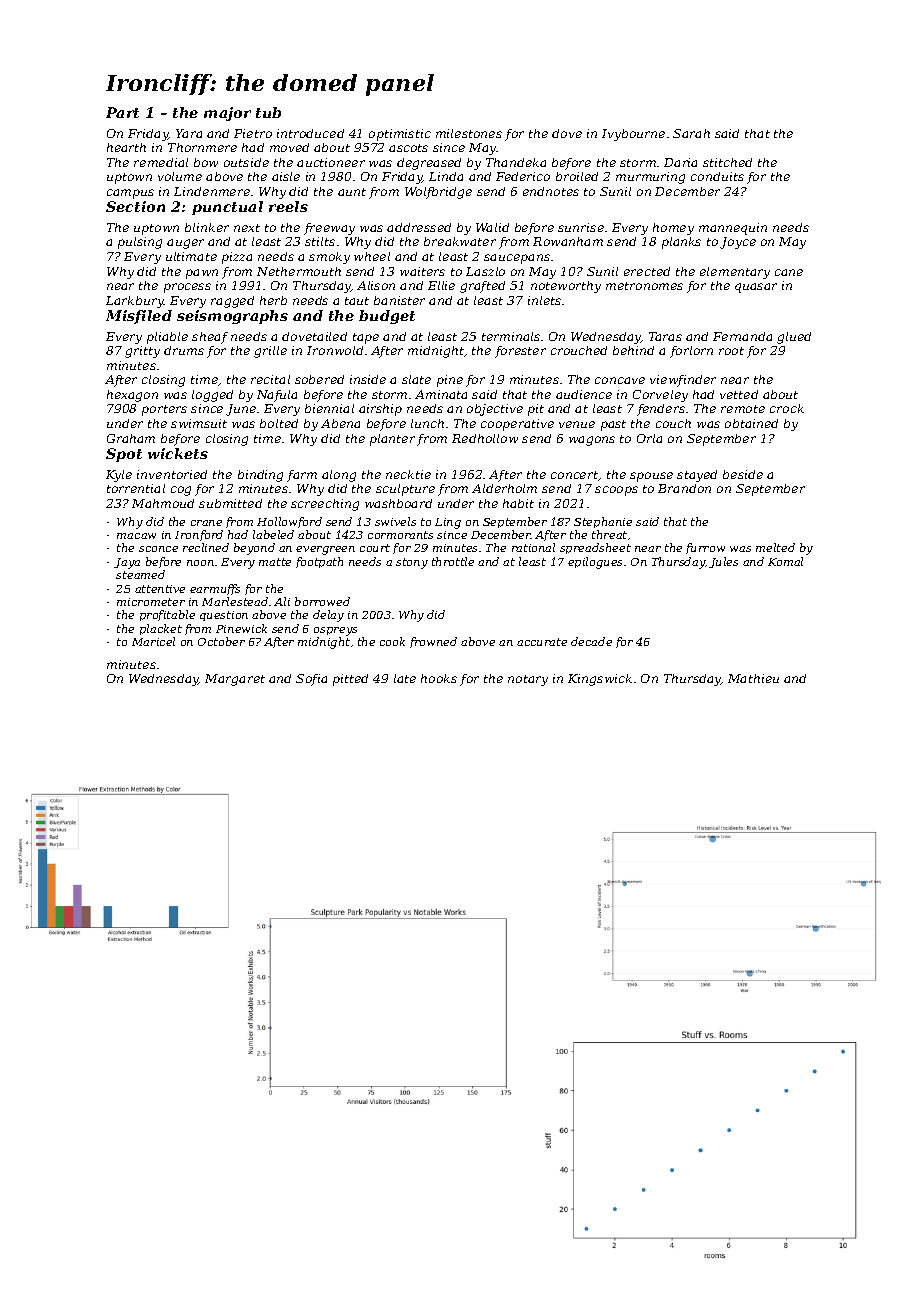 The image size is (924, 1308). I want to click on campus, so click(130, 194).
